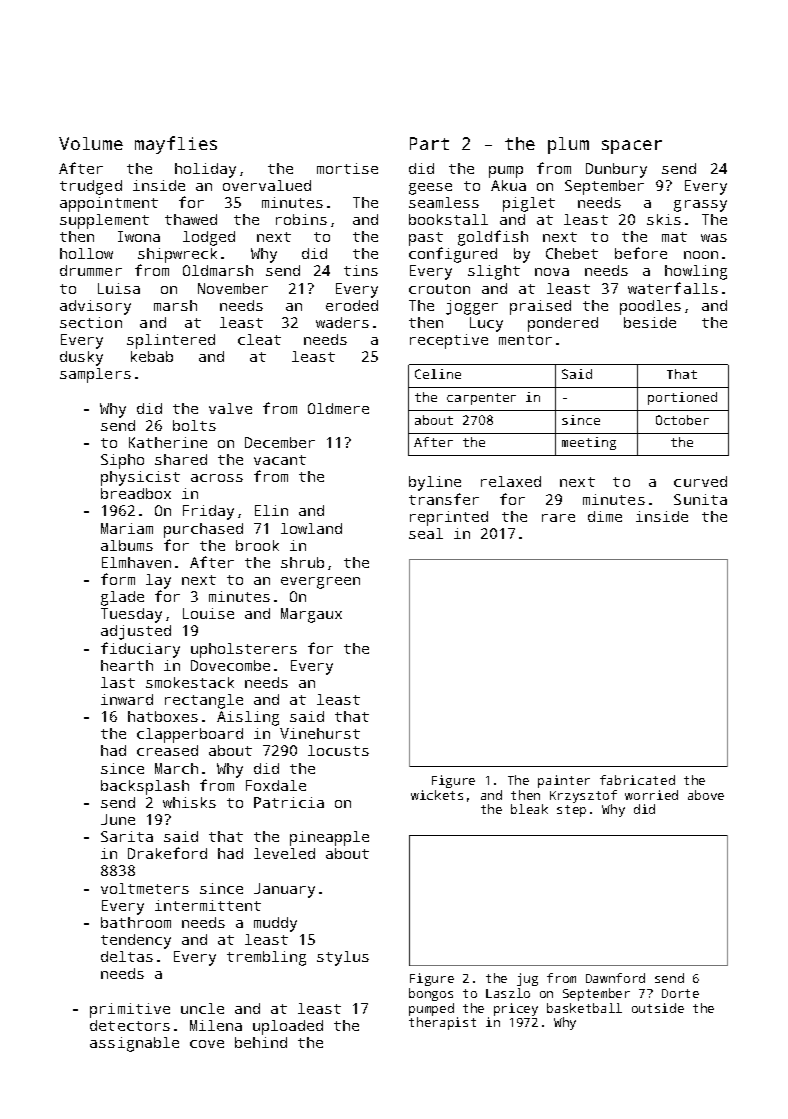 The height and width of the screenshot is (1119, 788). Describe the element at coordinates (435, 483) in the screenshot. I see `byline` at that location.
